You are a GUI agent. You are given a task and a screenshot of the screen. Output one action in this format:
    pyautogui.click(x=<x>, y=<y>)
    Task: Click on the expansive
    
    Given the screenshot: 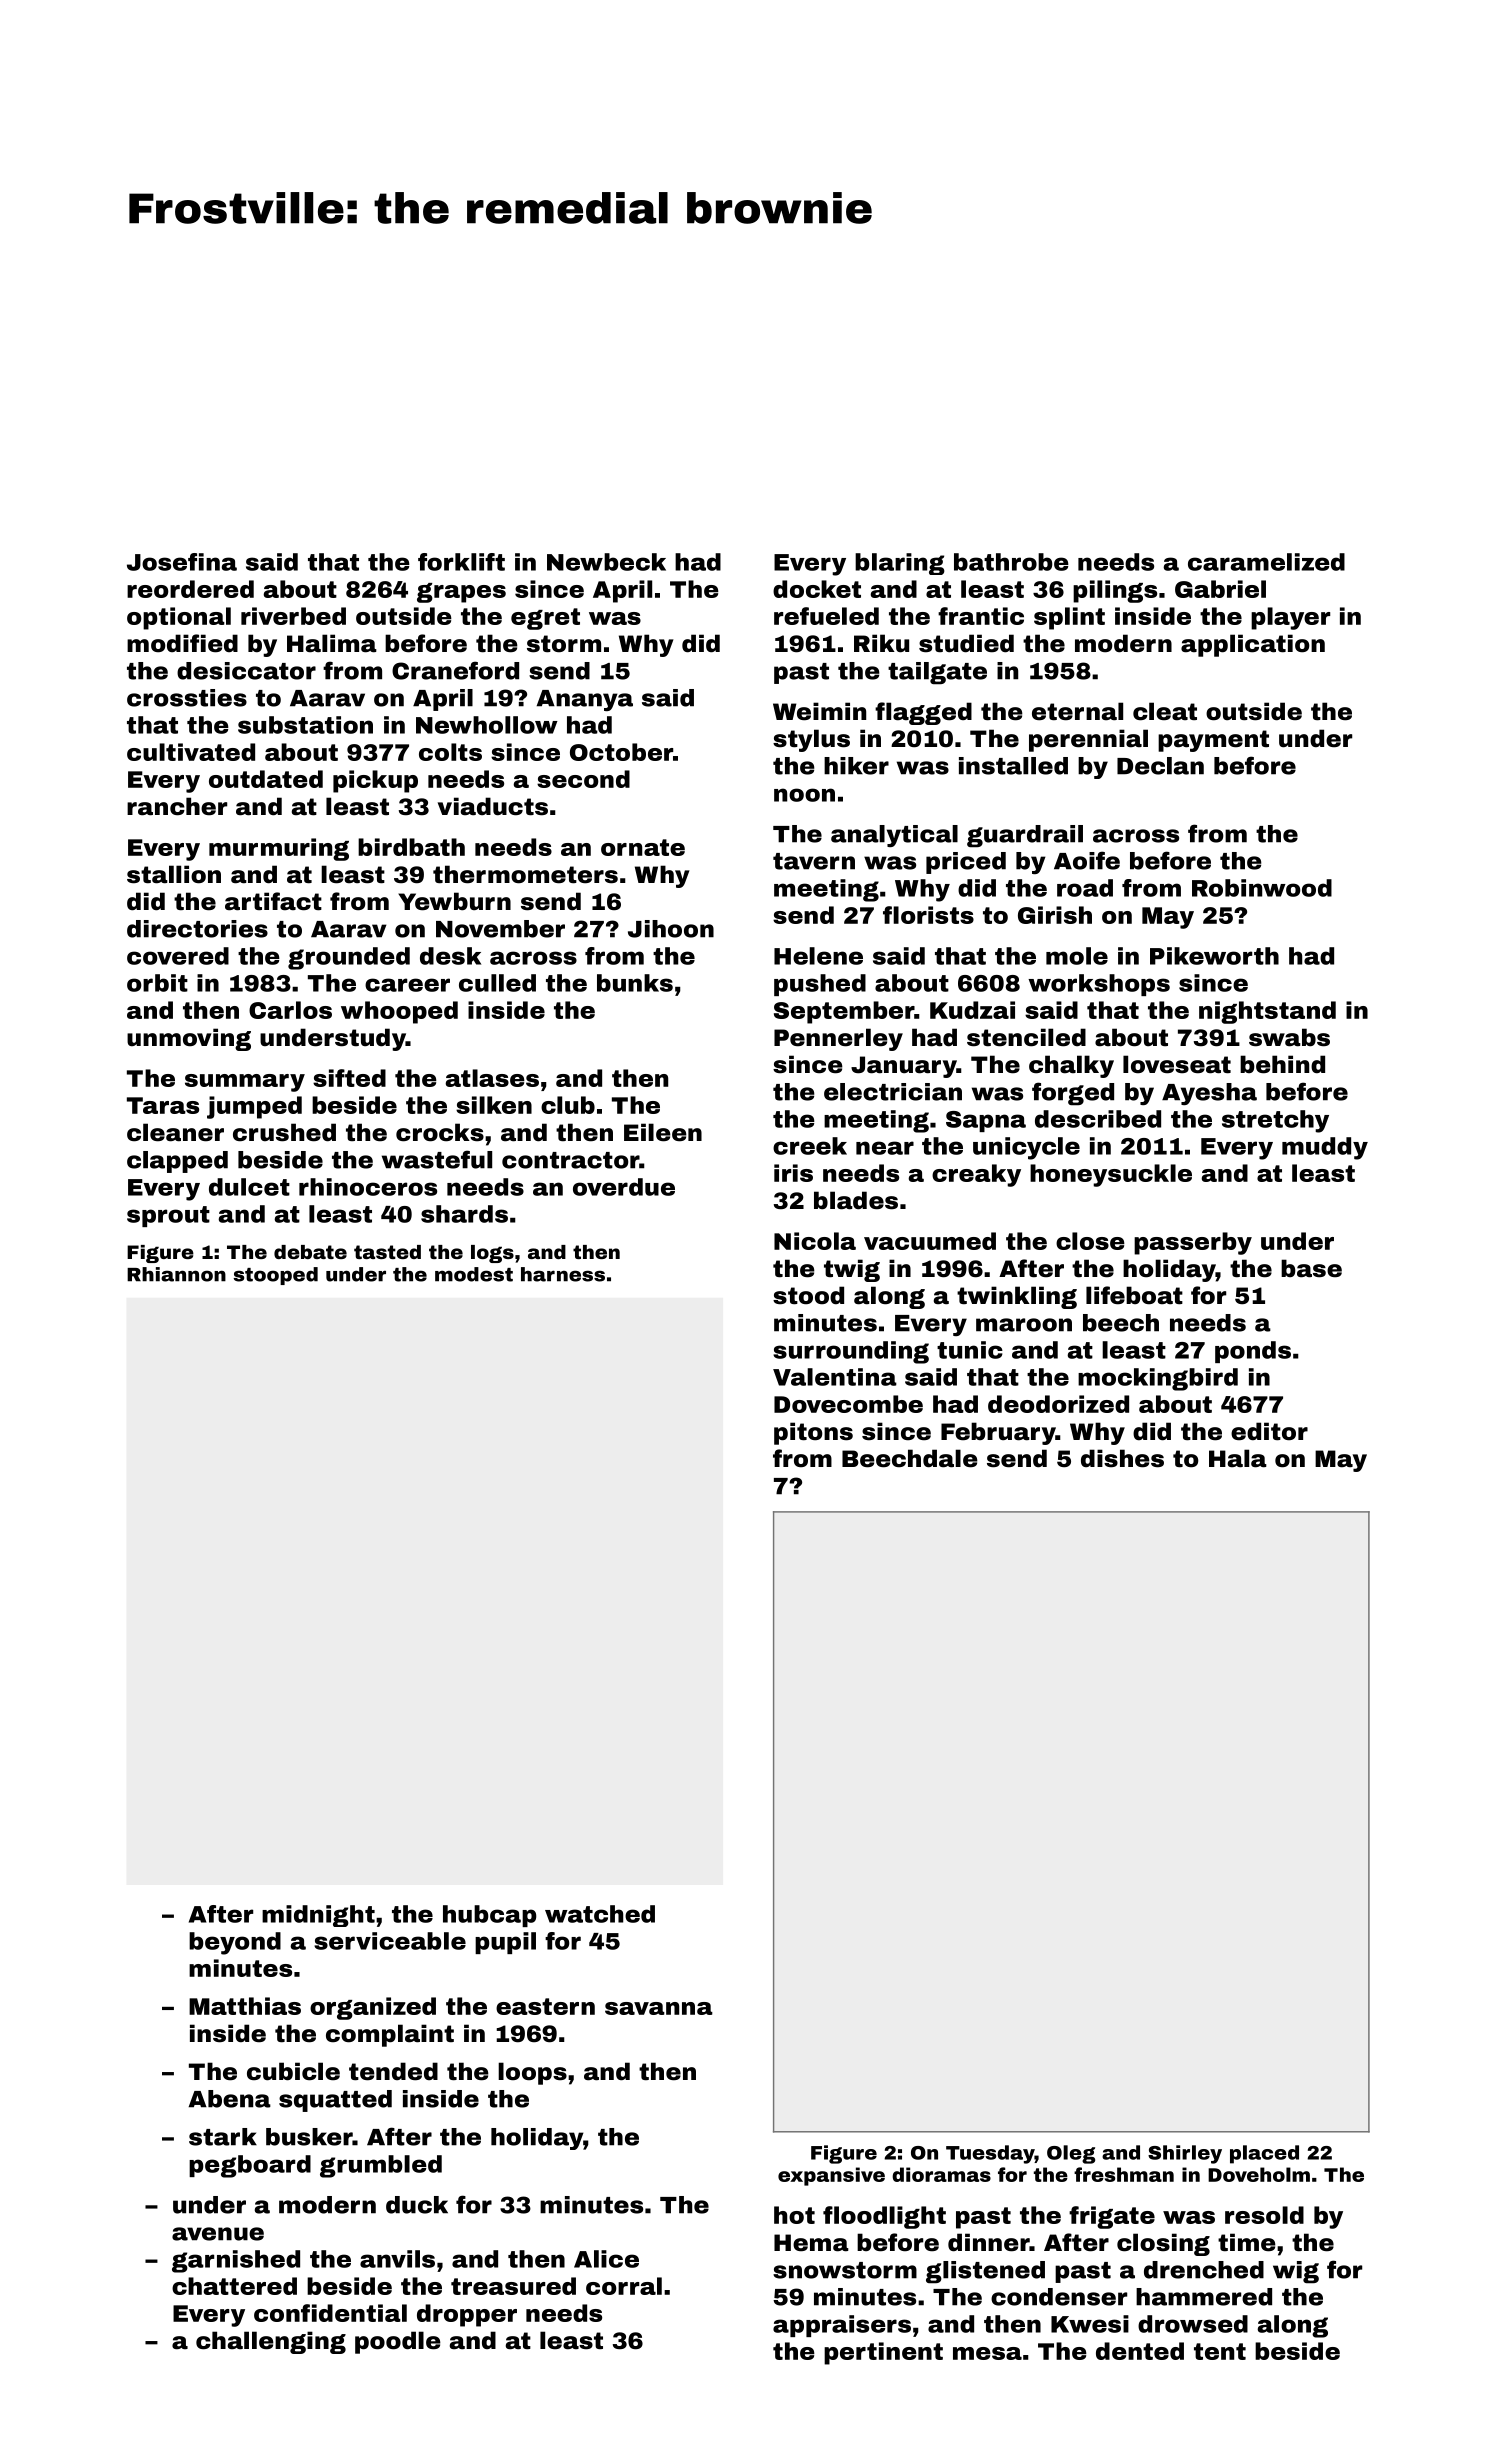 What is the action you would take?
    pyautogui.click(x=831, y=2176)
